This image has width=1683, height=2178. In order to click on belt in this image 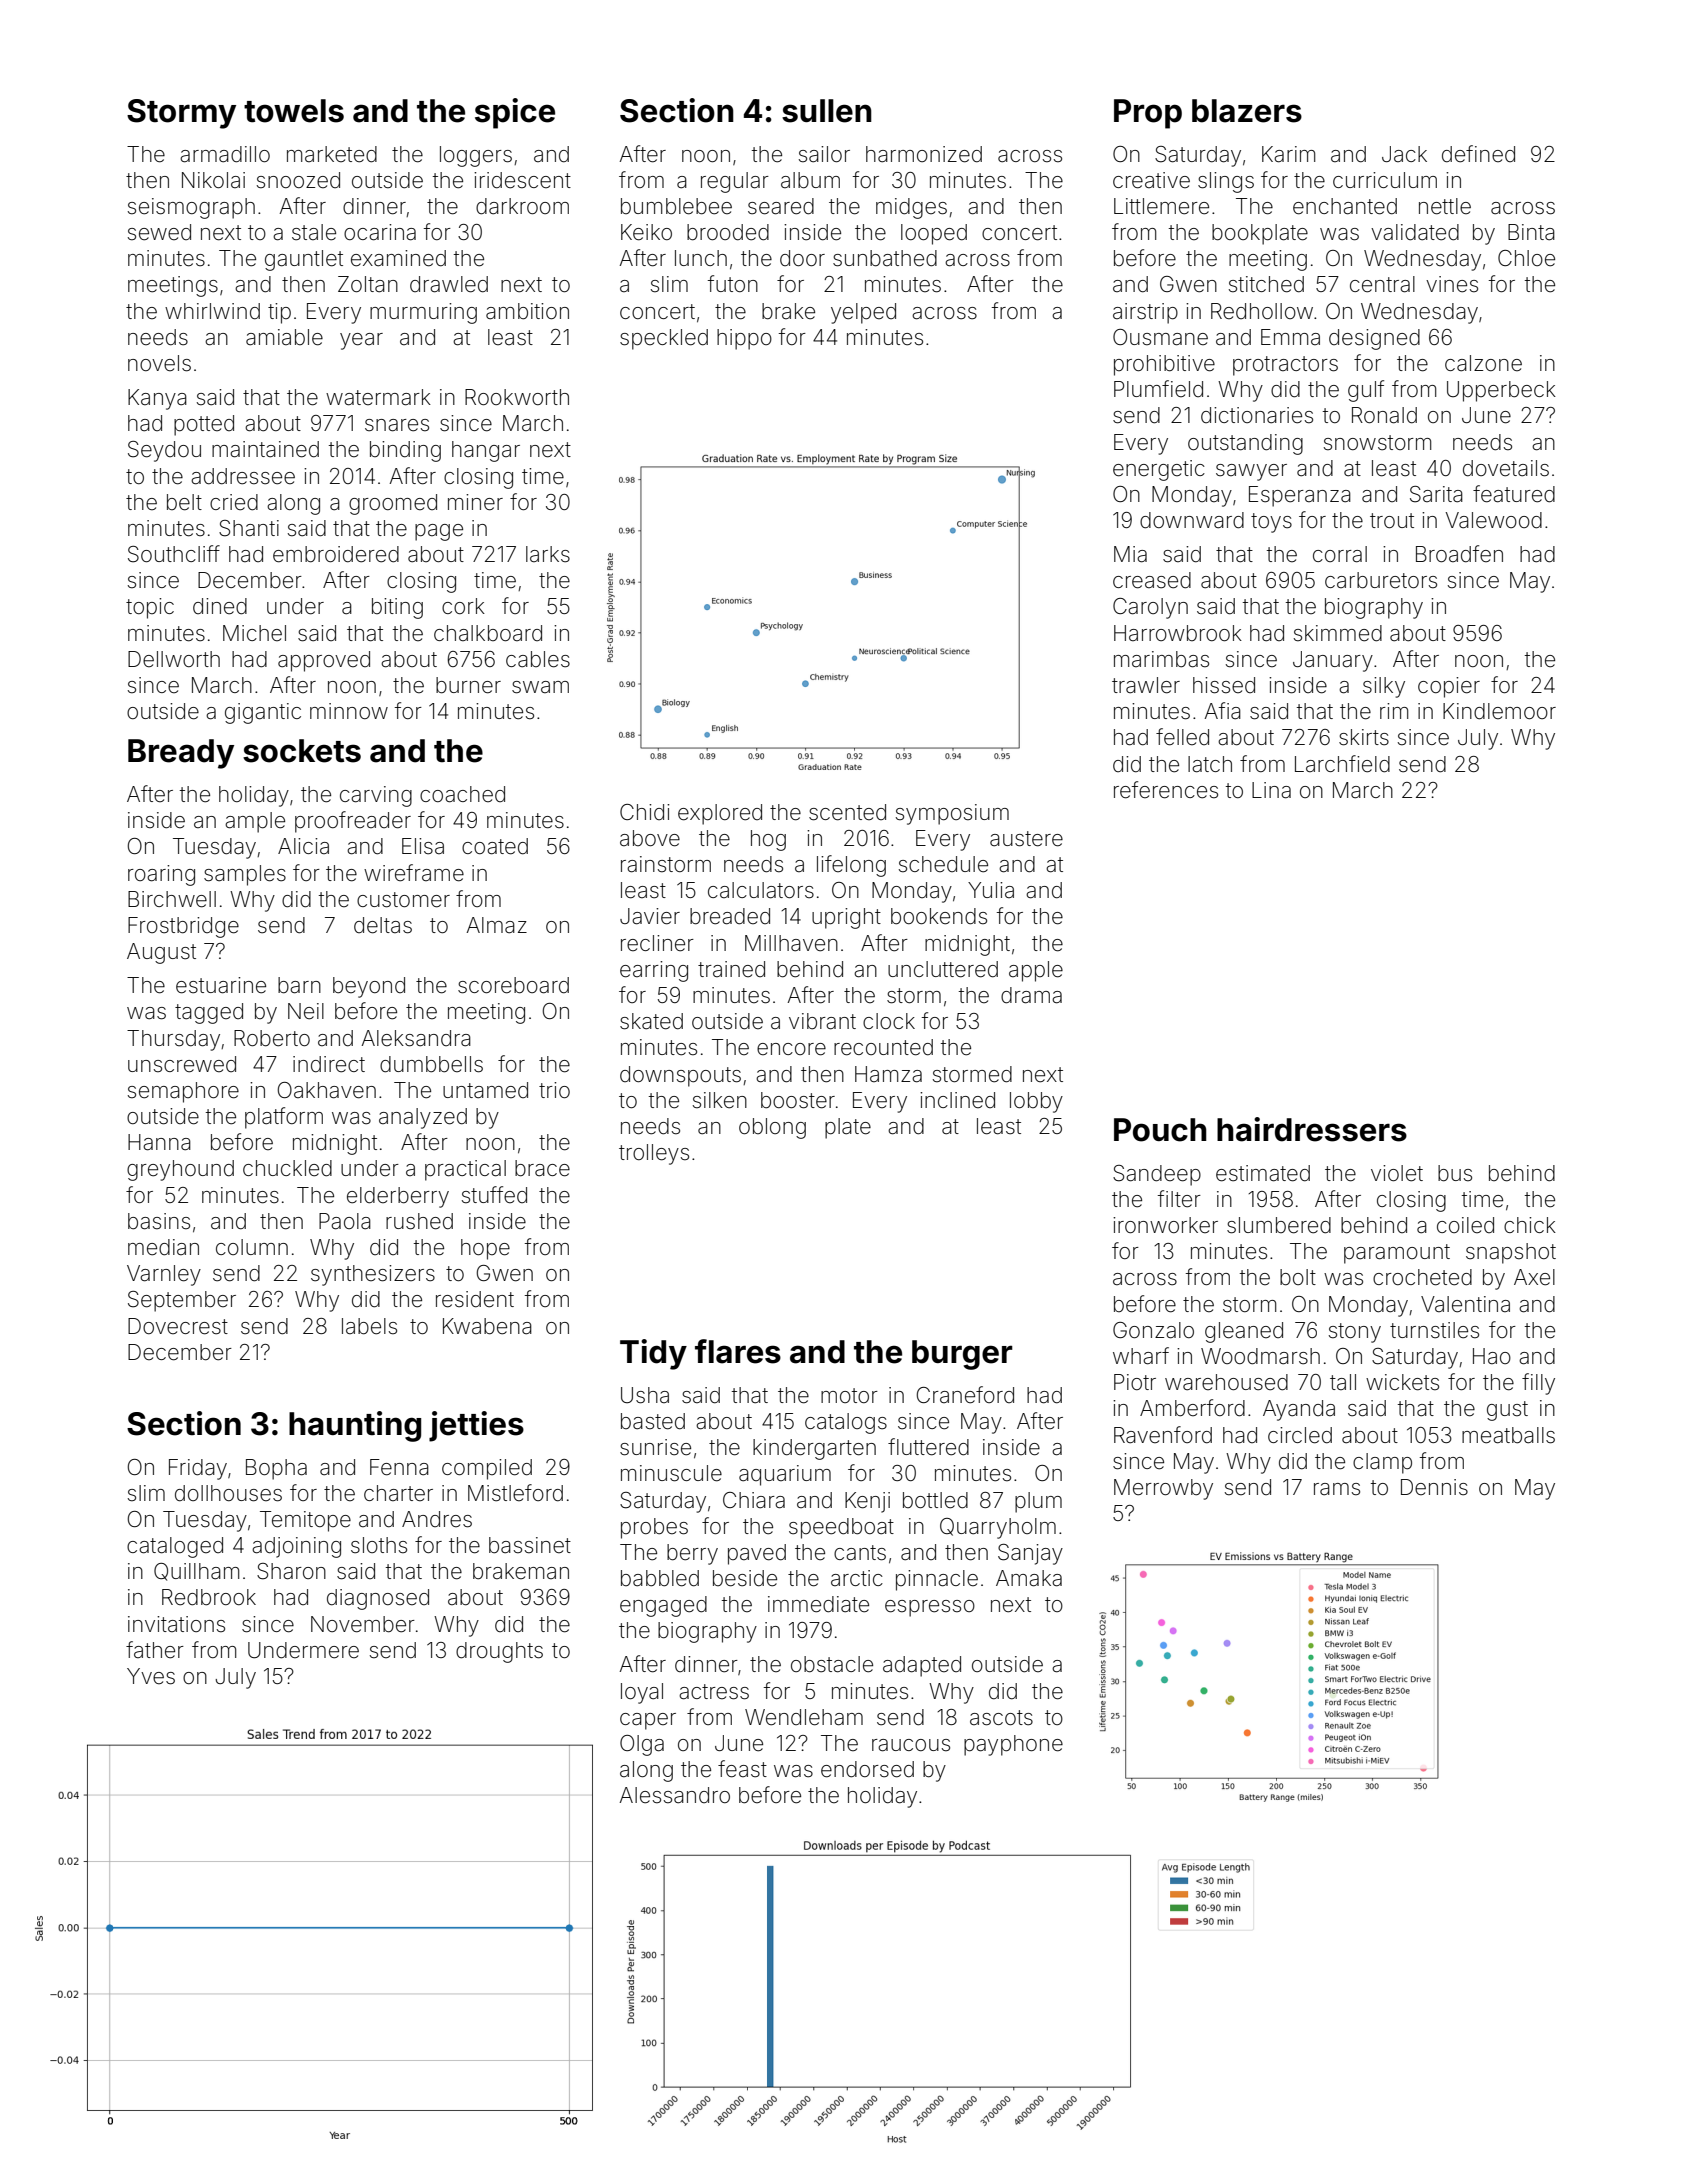, I will do `click(184, 502)`.
